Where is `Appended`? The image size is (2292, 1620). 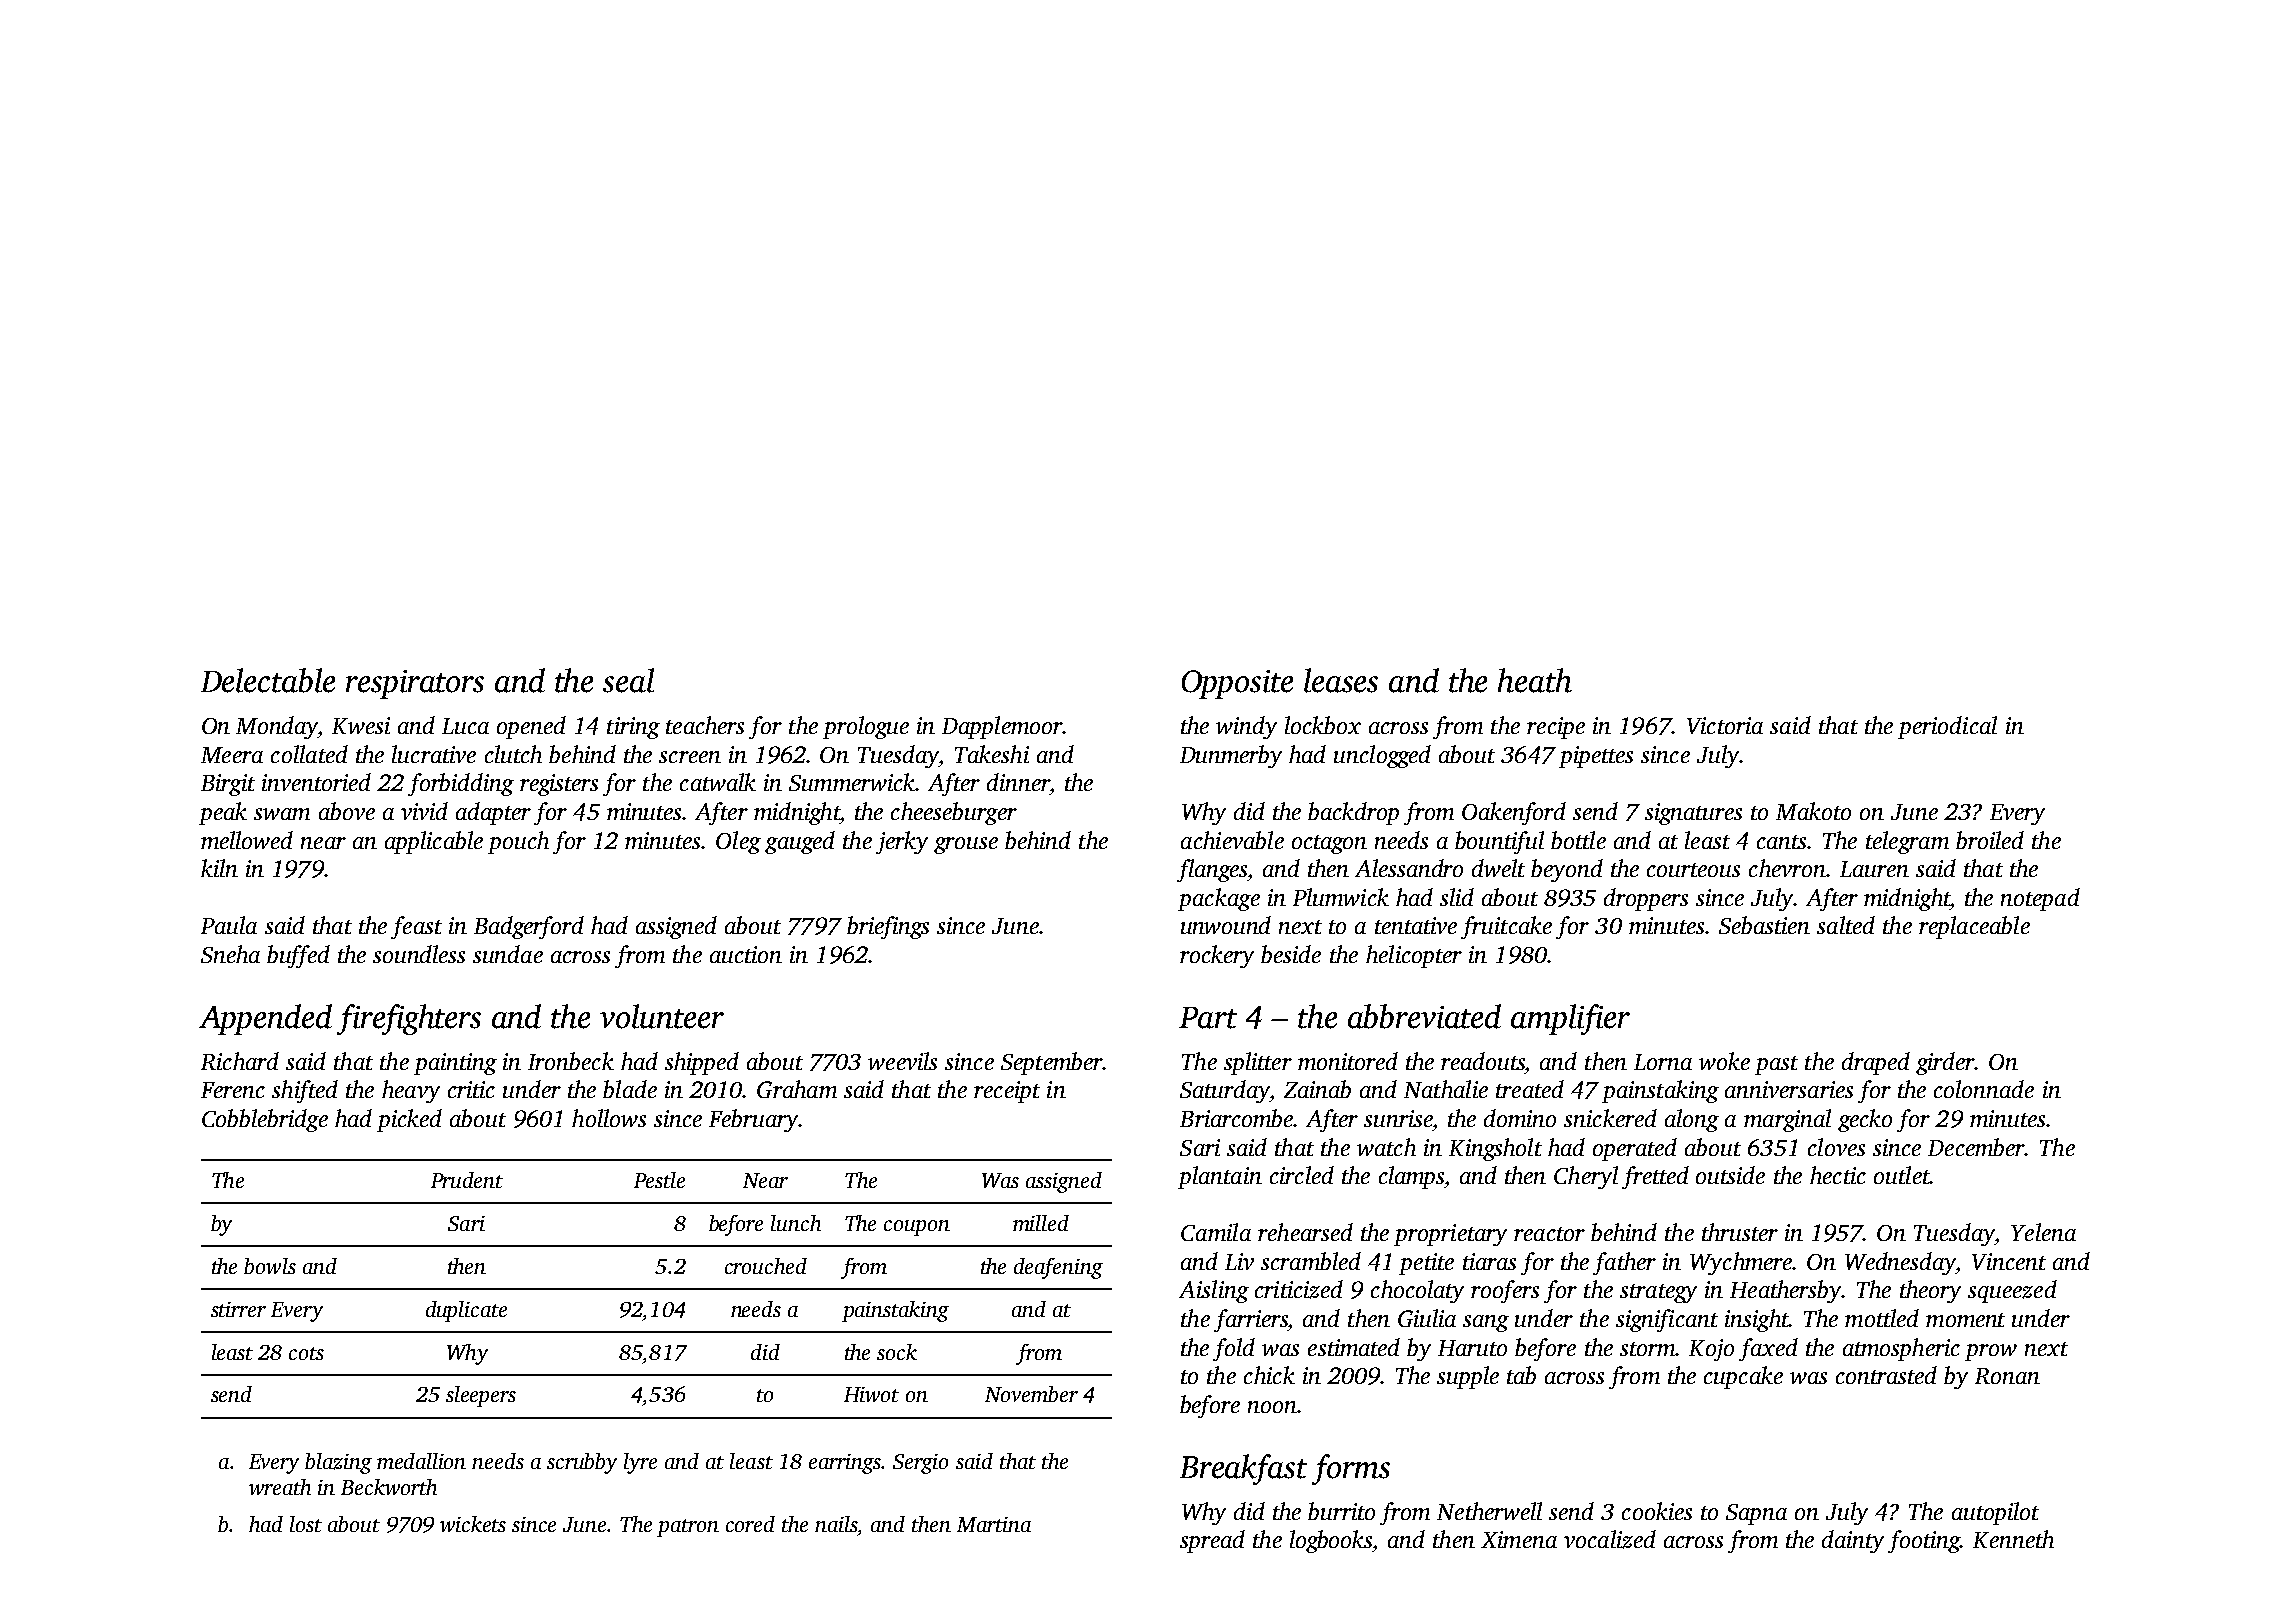 Appended is located at coordinates (265, 1019).
